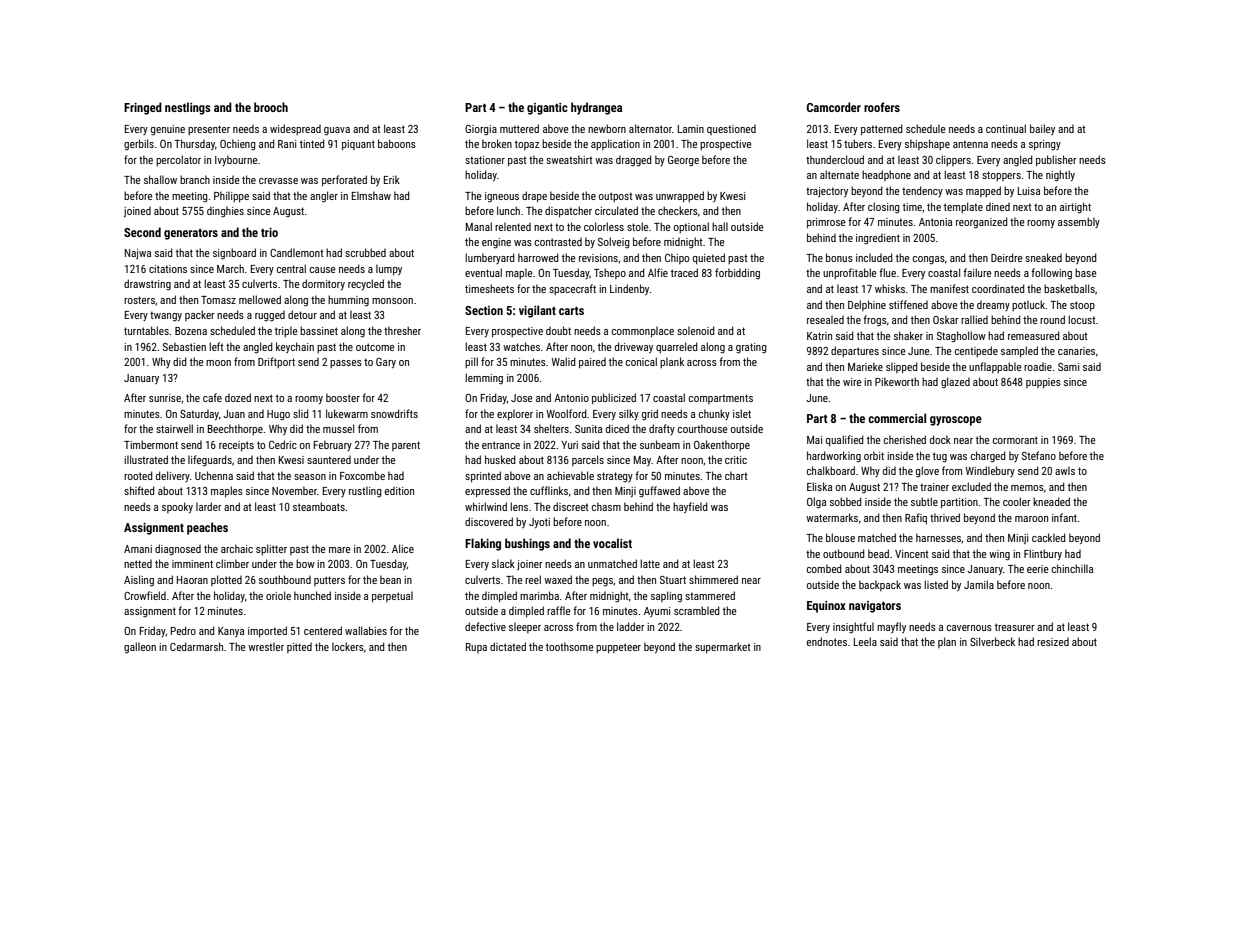 Image resolution: width=1233 pixels, height=952 pixels. Describe the element at coordinates (1049, 537) in the document. I see `cackled` at that location.
